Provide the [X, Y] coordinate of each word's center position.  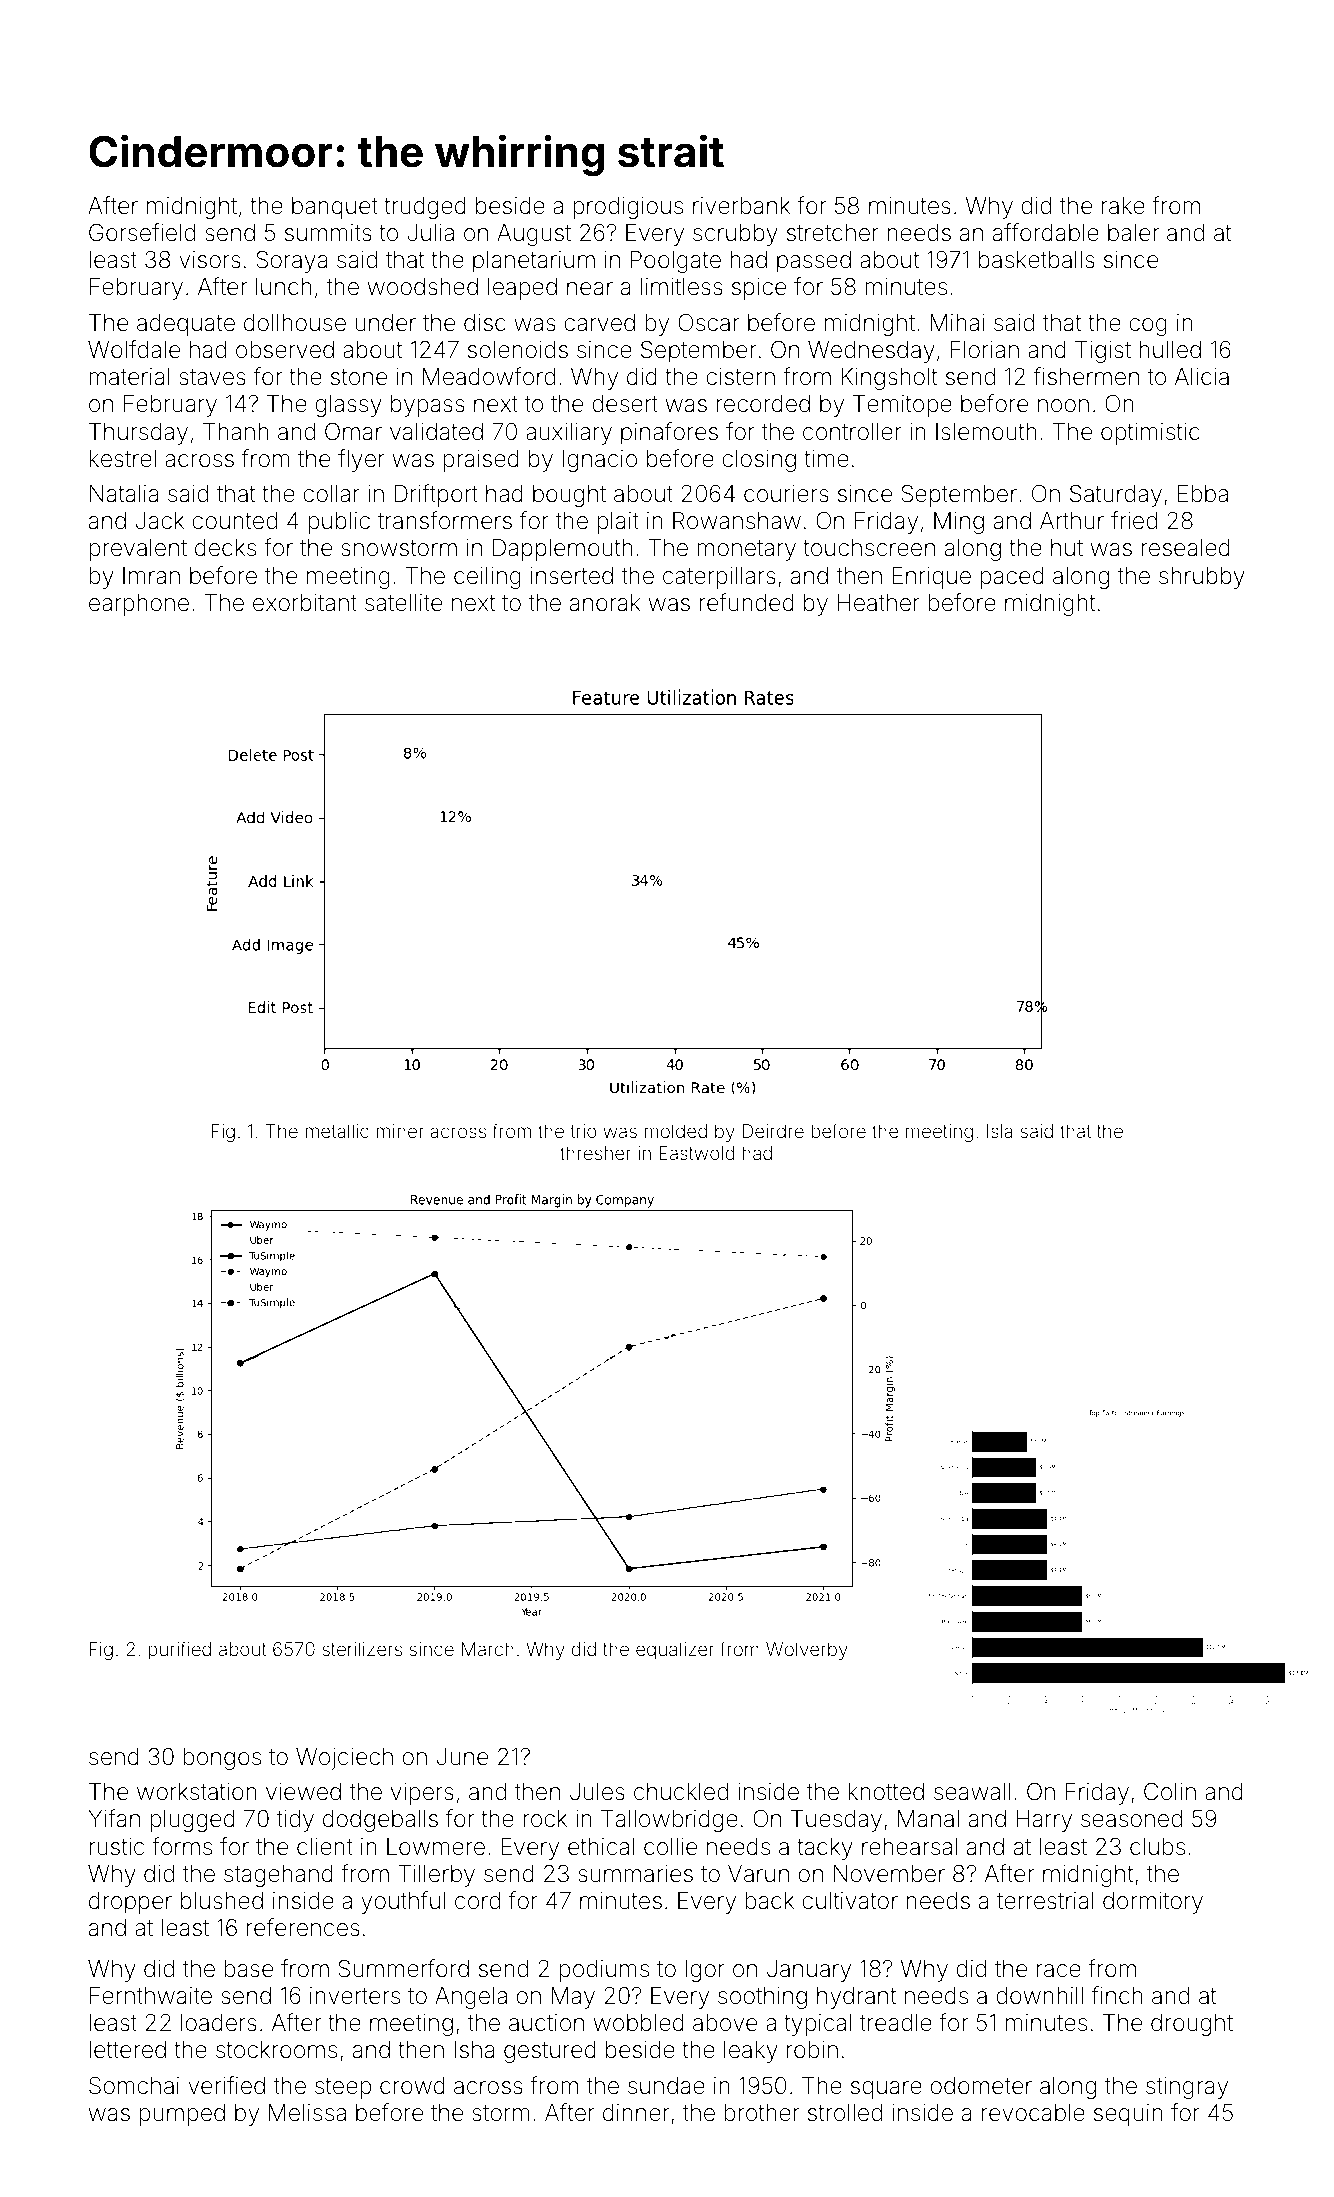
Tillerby [436, 1876]
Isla [999, 1131]
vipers [422, 1794]
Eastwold [697, 1153]
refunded [747, 602]
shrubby [1202, 578]
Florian [984, 350]
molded [676, 1131]
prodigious [628, 208]
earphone [139, 605]
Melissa [307, 2113]
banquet [335, 208]
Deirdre [773, 1131]
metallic [337, 1131]
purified [179, 1650]
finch [1117, 1995]
